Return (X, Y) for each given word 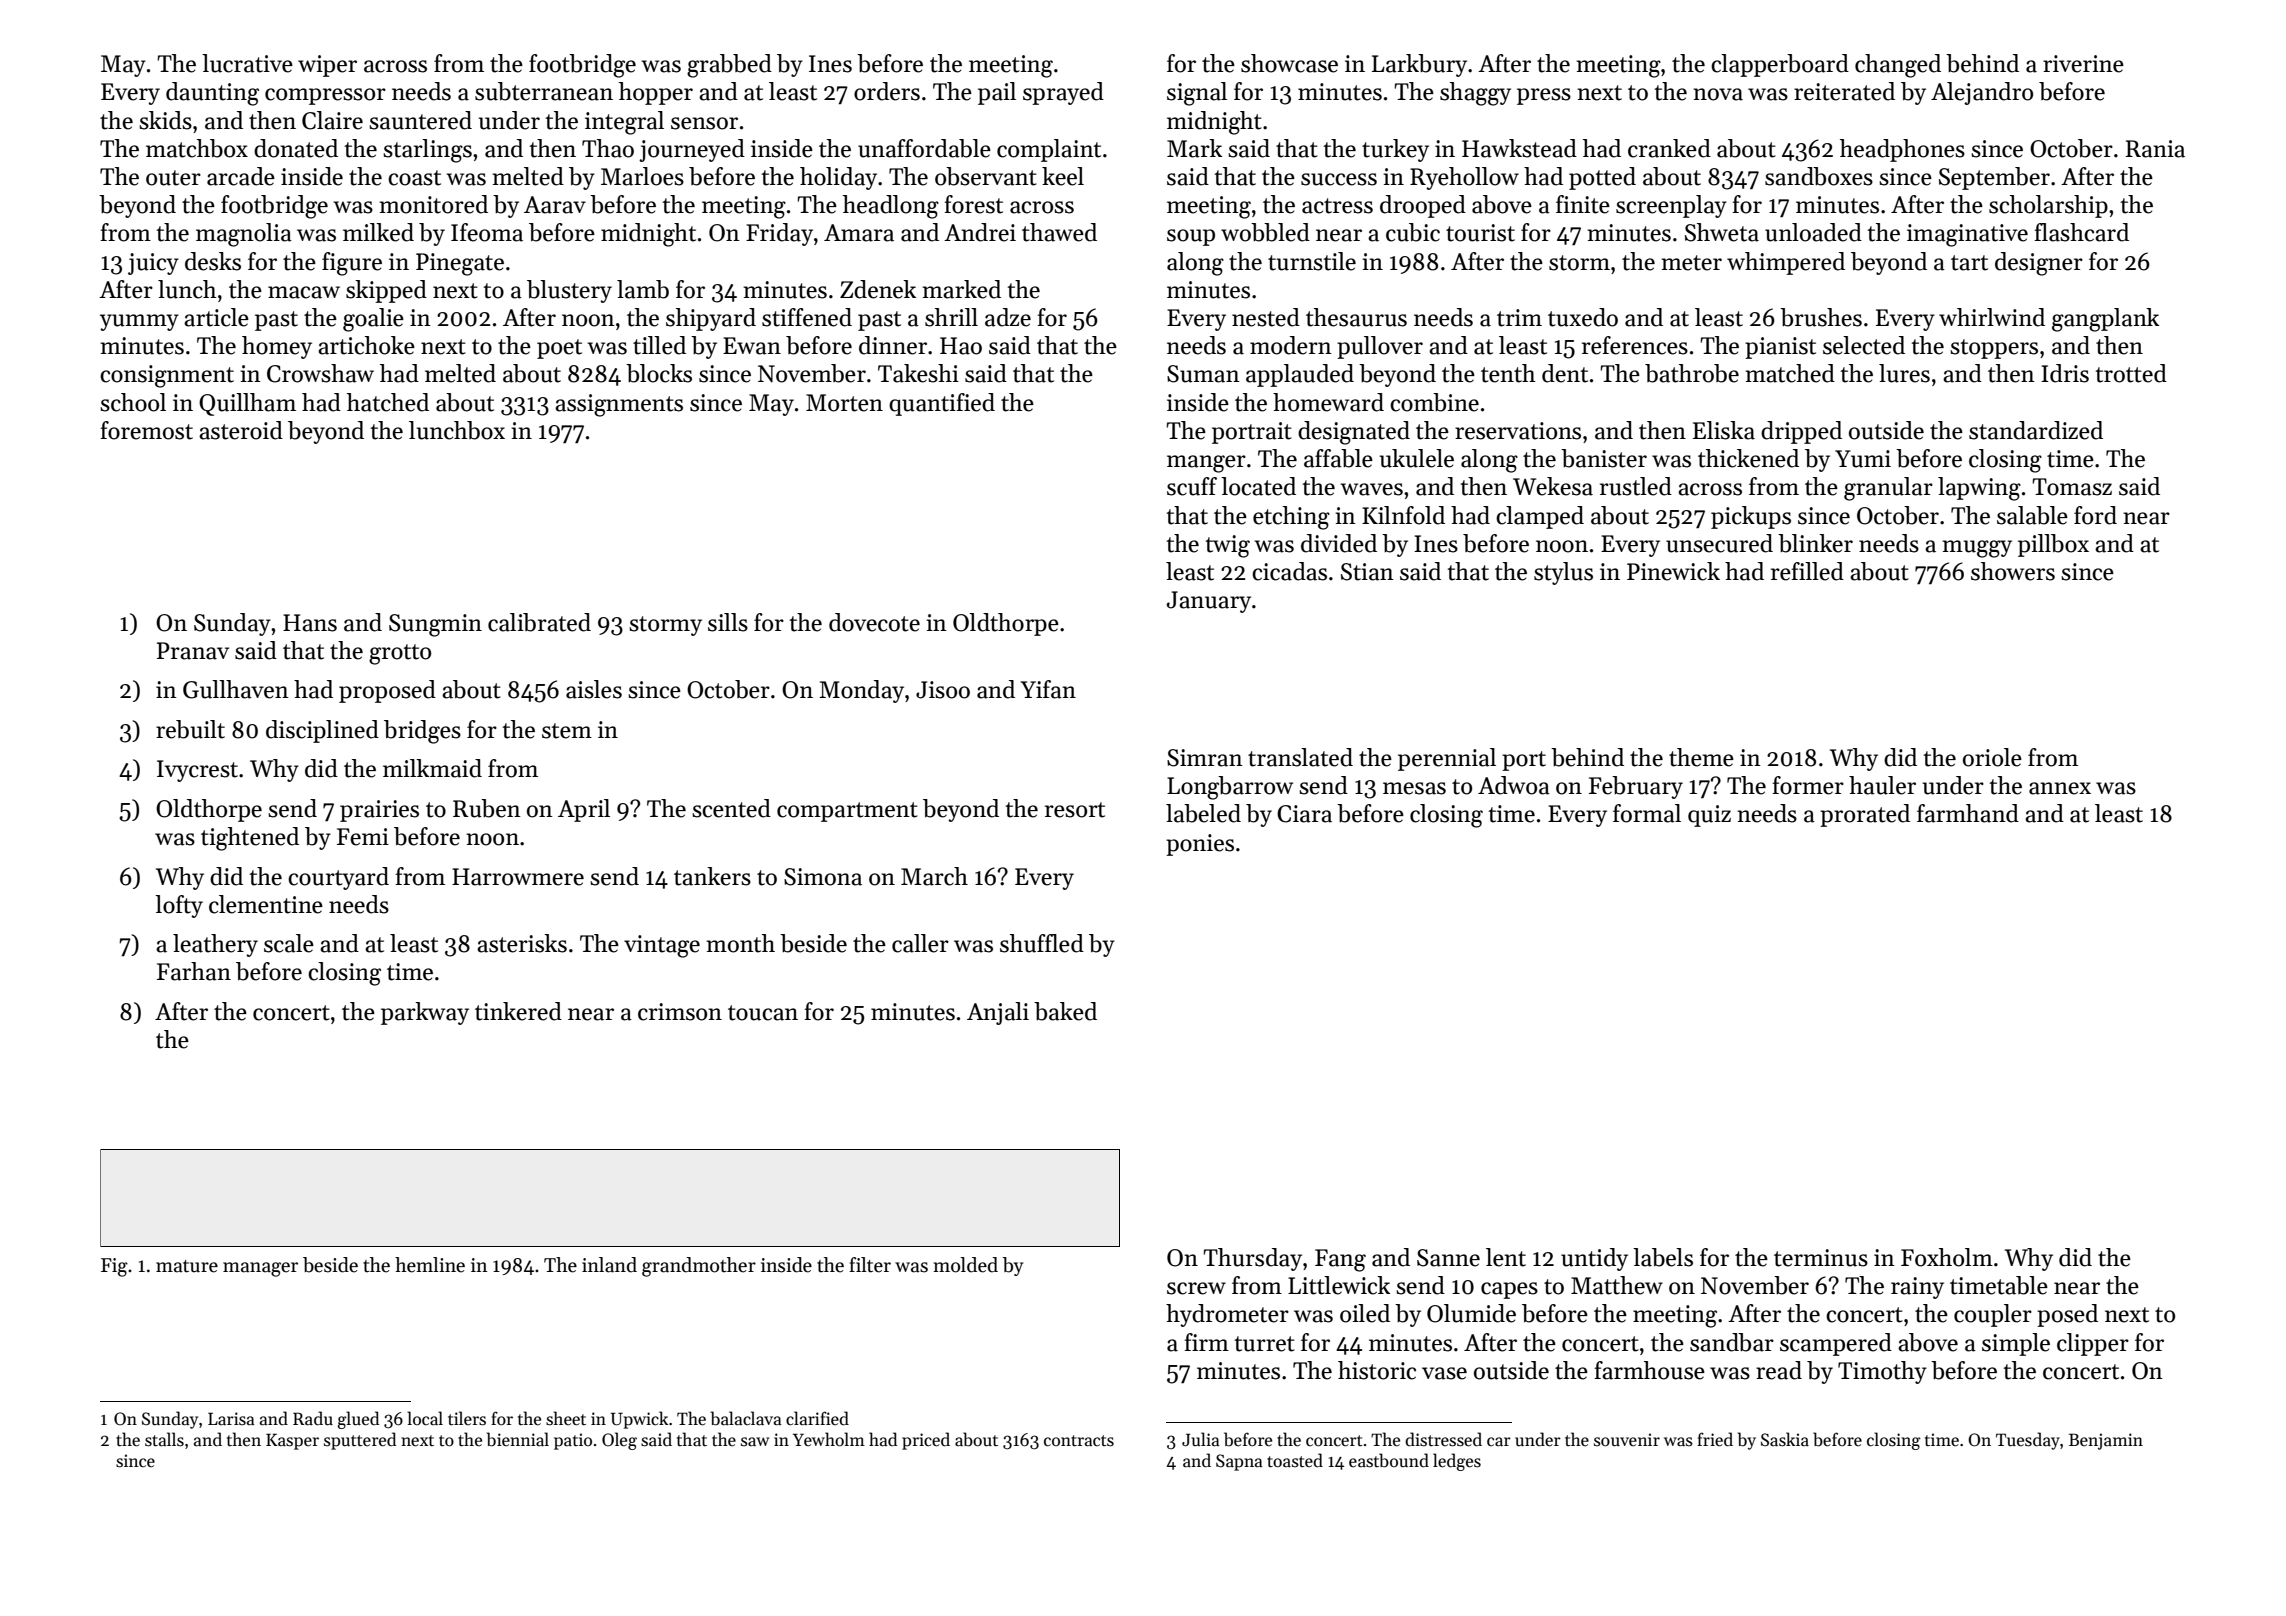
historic (1377, 1370)
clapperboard (1780, 65)
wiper (327, 66)
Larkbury (1419, 65)
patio (573, 1441)
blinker (1815, 543)
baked (1065, 1011)
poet (559, 349)
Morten (844, 403)
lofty (179, 906)
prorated (1865, 815)
